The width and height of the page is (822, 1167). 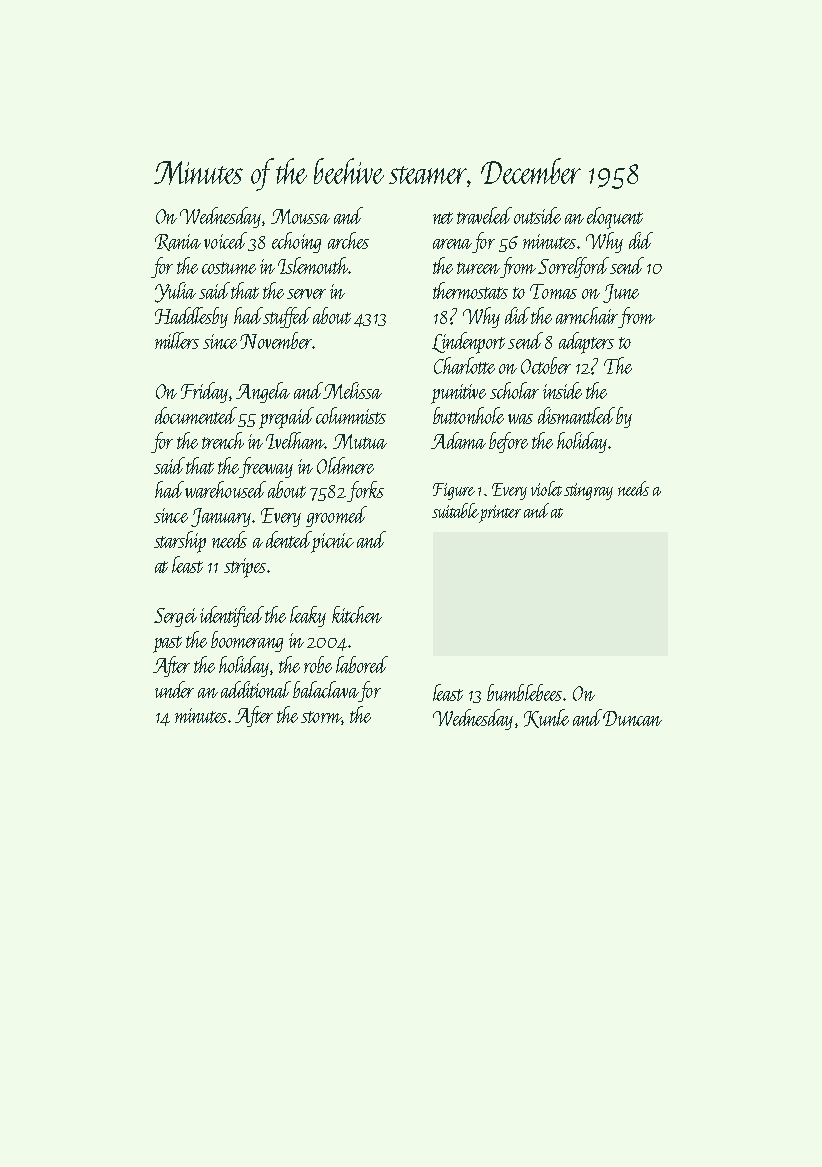 I want to click on warehoused, so click(x=225, y=489).
